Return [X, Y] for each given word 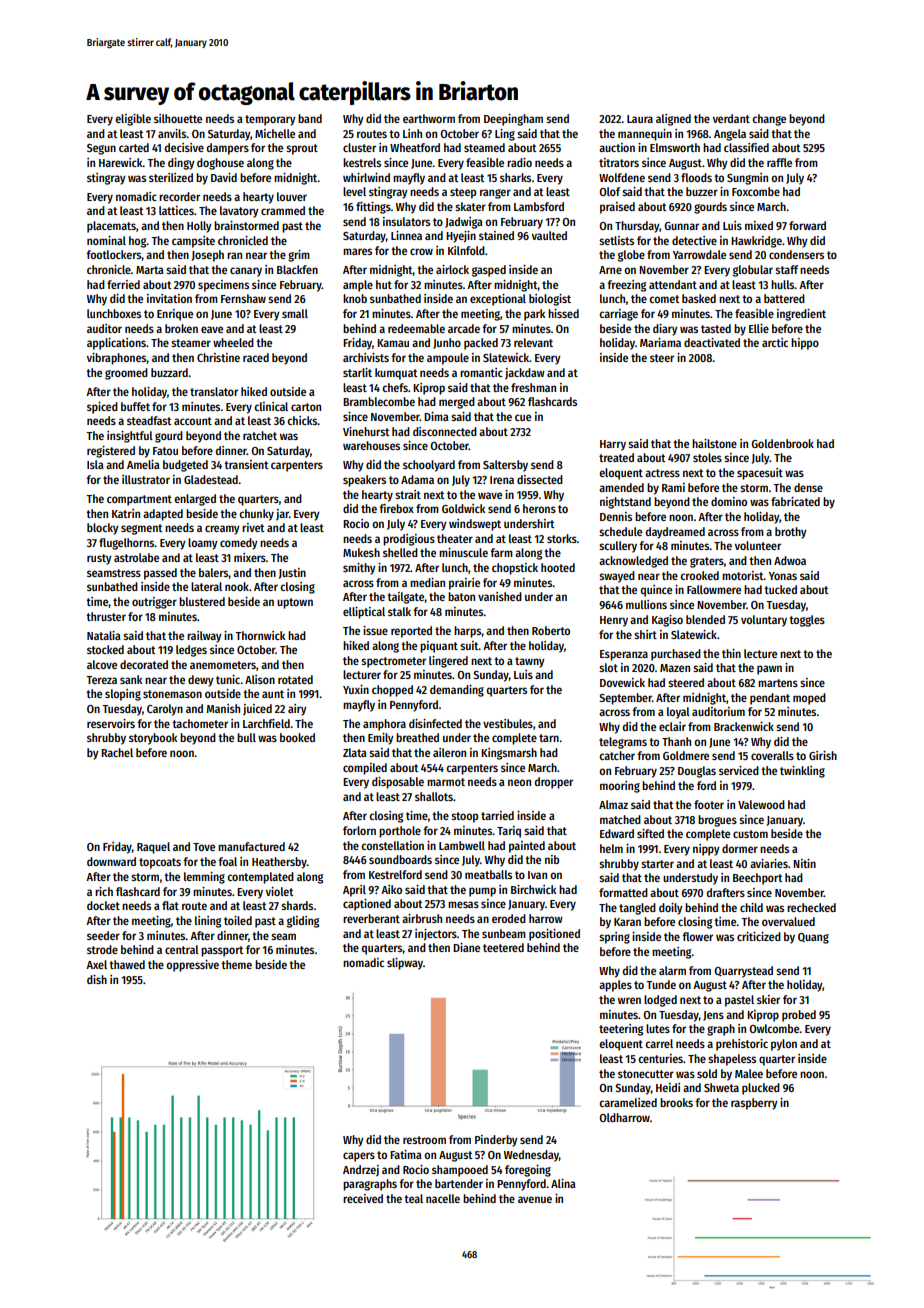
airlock [452, 269]
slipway [405, 964]
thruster [106, 616]
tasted [716, 328]
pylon [784, 1045]
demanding [457, 691]
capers [359, 1157]
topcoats [160, 863]
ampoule [448, 359]
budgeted [185, 466]
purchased [676, 655]
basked [699, 298]
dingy [181, 164]
